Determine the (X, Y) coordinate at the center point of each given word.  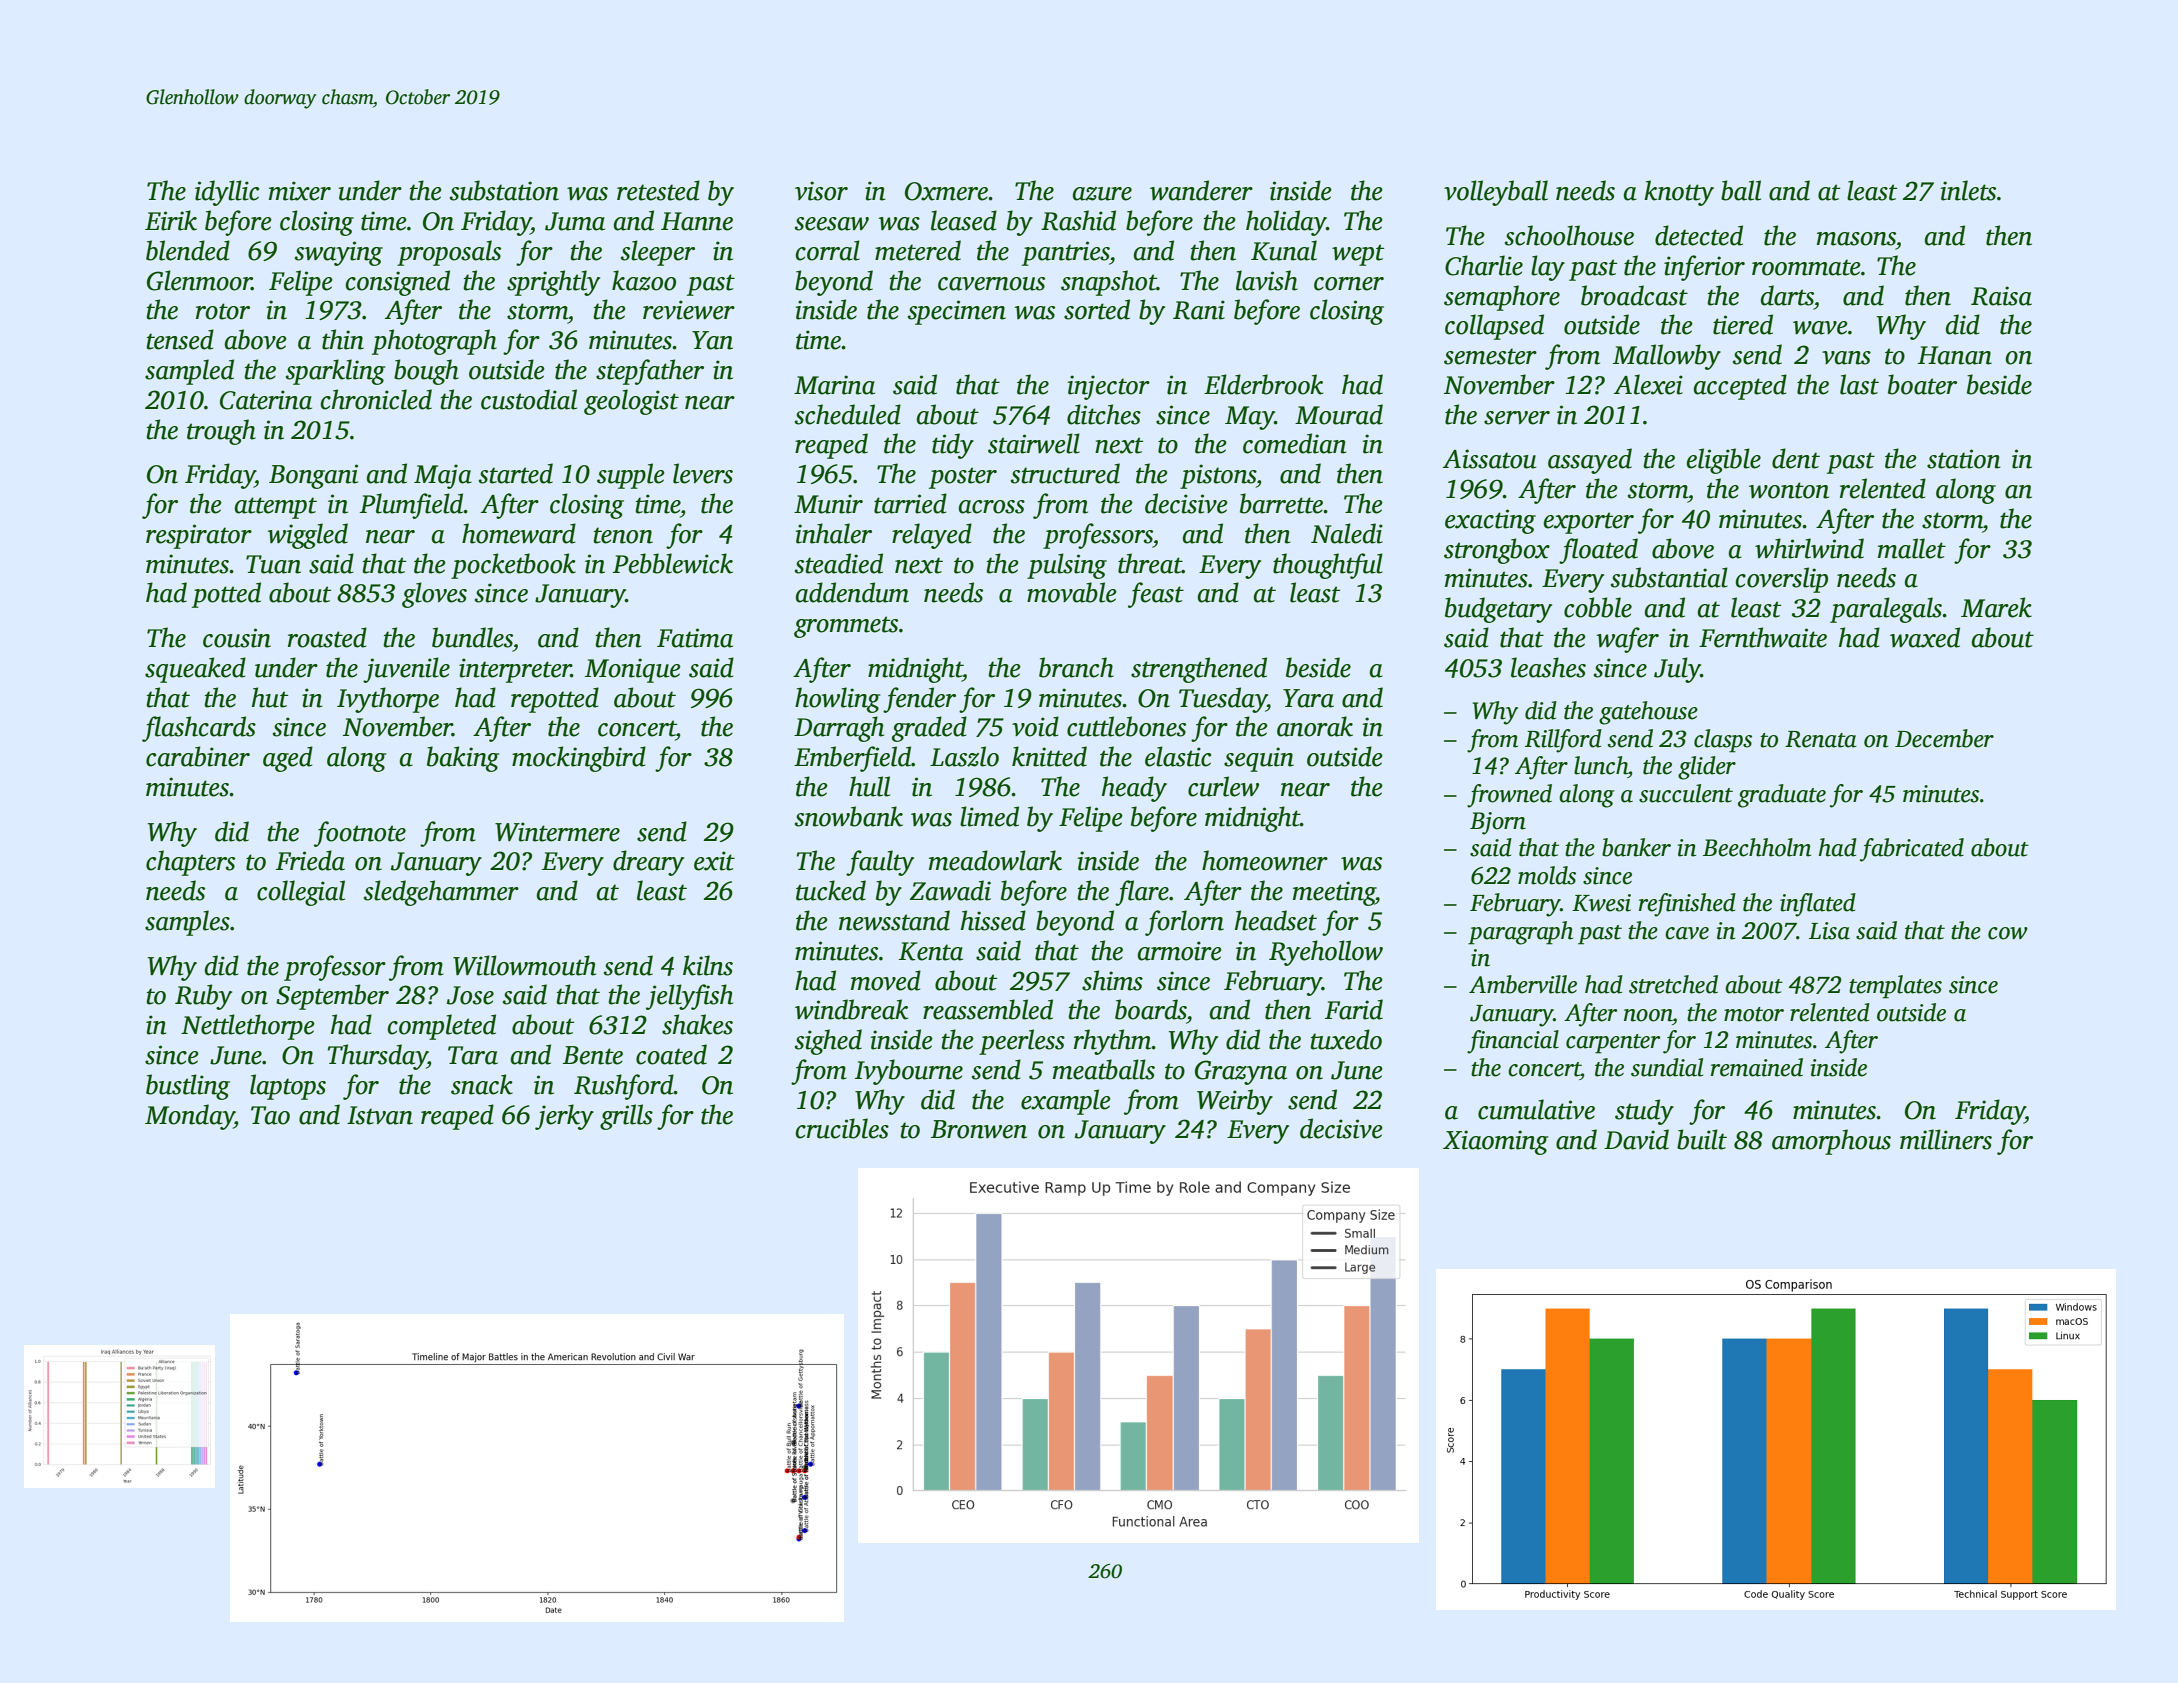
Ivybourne (909, 1072)
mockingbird (579, 759)
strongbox (1497, 551)
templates (1895, 987)
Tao (270, 1115)
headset (1276, 920)
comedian (1295, 443)
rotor (223, 311)
